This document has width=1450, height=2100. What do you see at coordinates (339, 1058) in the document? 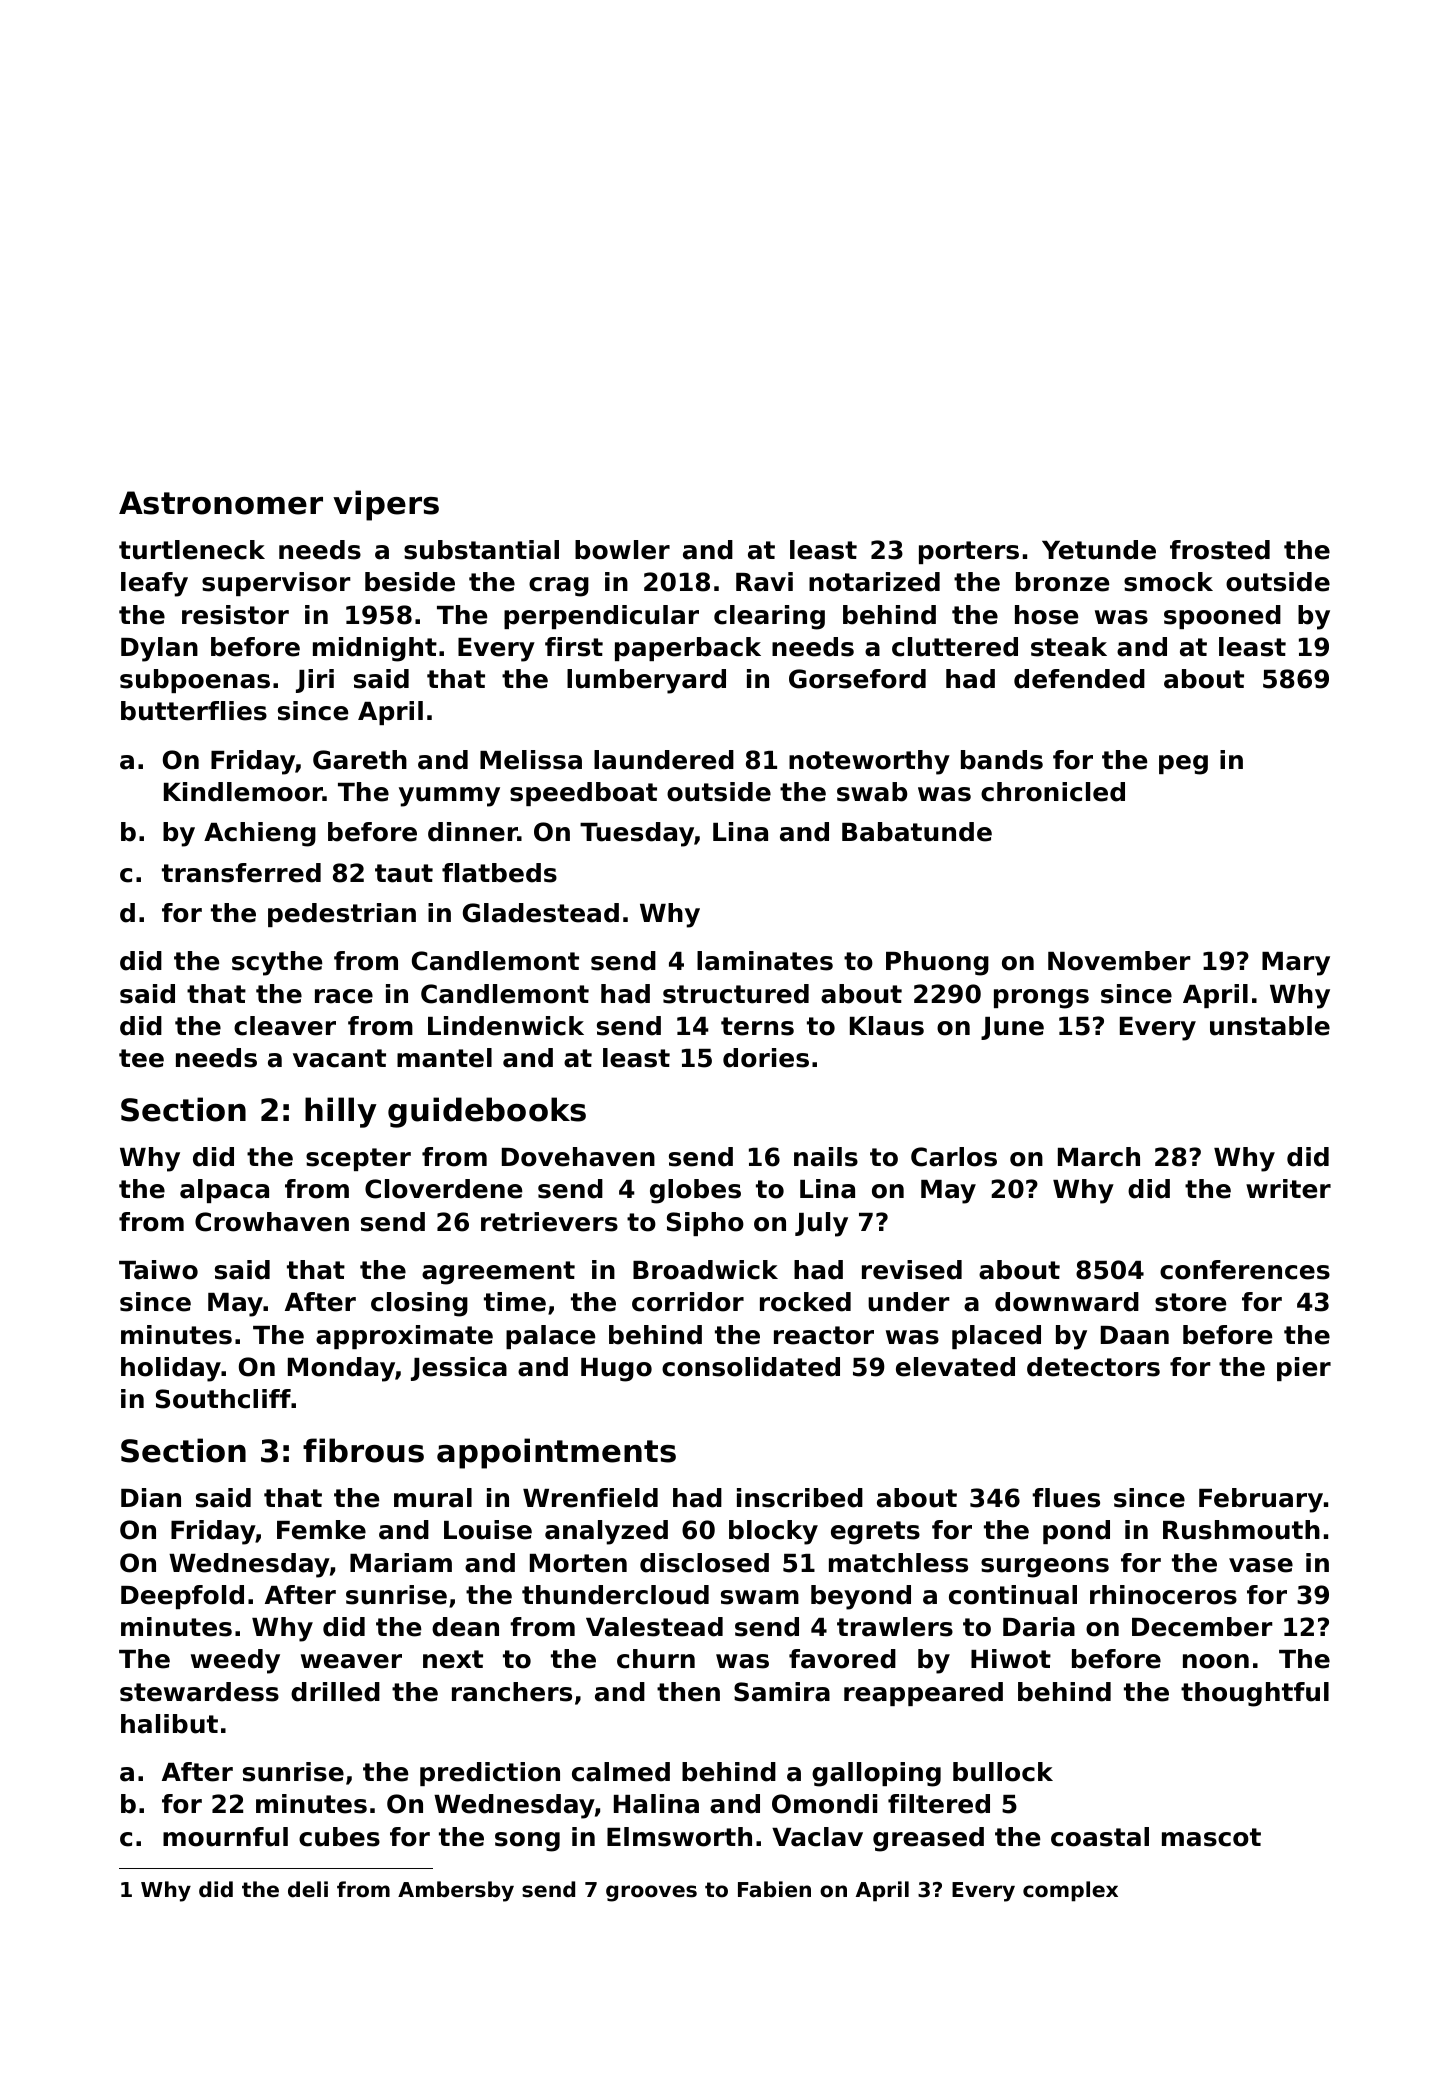
I see `vacant` at bounding box center [339, 1058].
